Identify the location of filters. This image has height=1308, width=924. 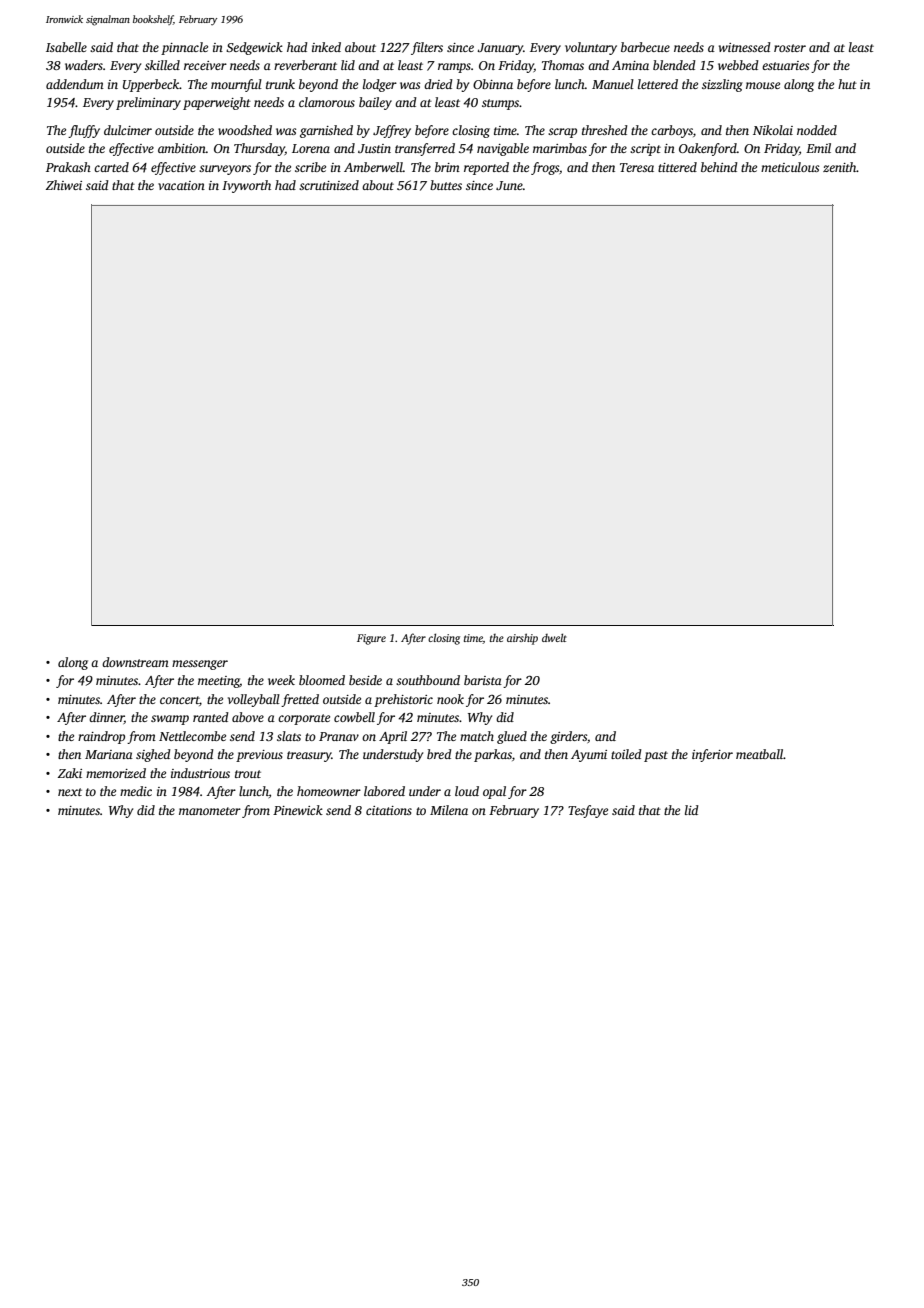
(427, 48).
